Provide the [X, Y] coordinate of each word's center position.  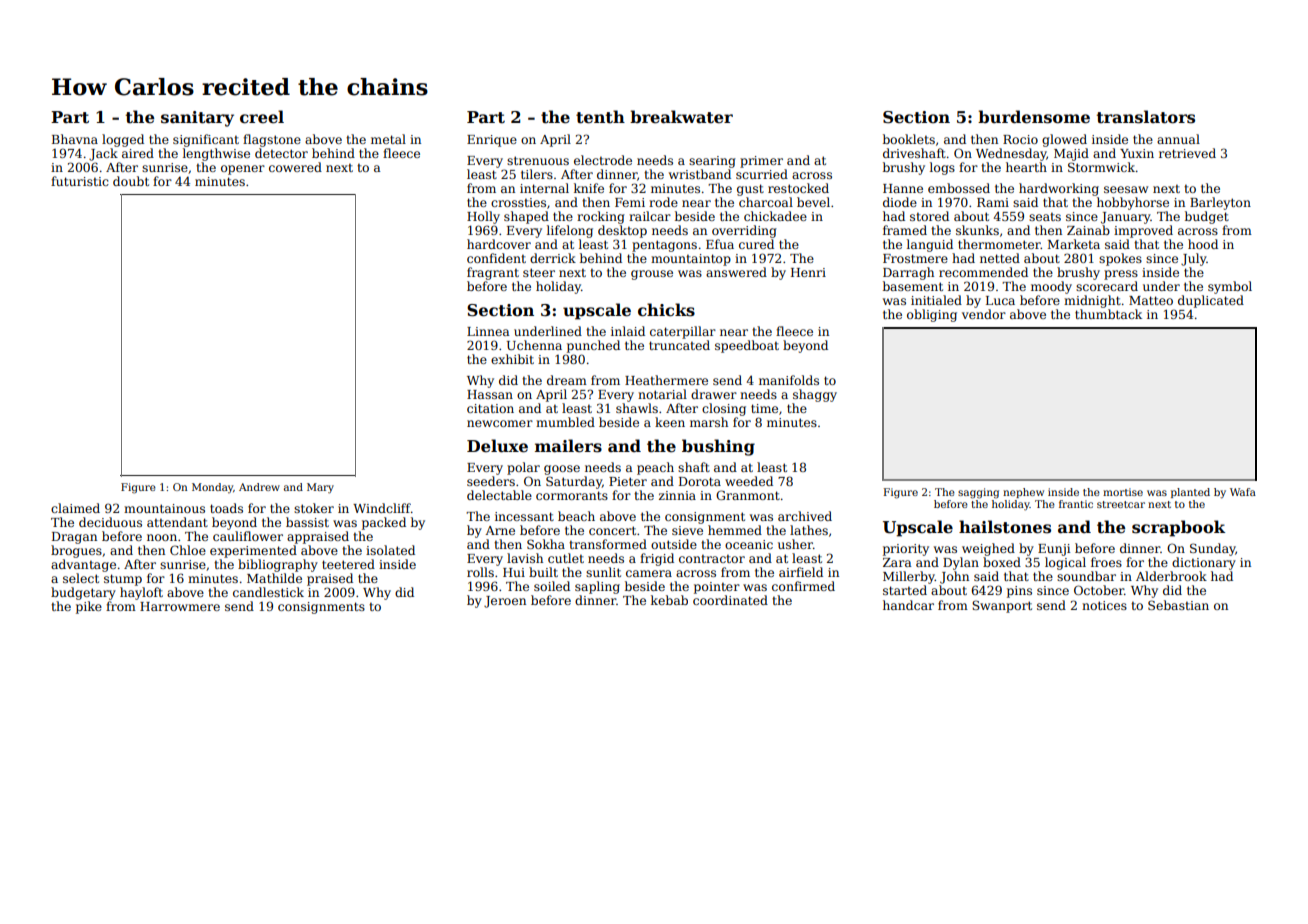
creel [262, 117]
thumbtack [1108, 314]
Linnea [488, 331]
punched [593, 346]
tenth [600, 117]
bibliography [278, 565]
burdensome [1034, 117]
